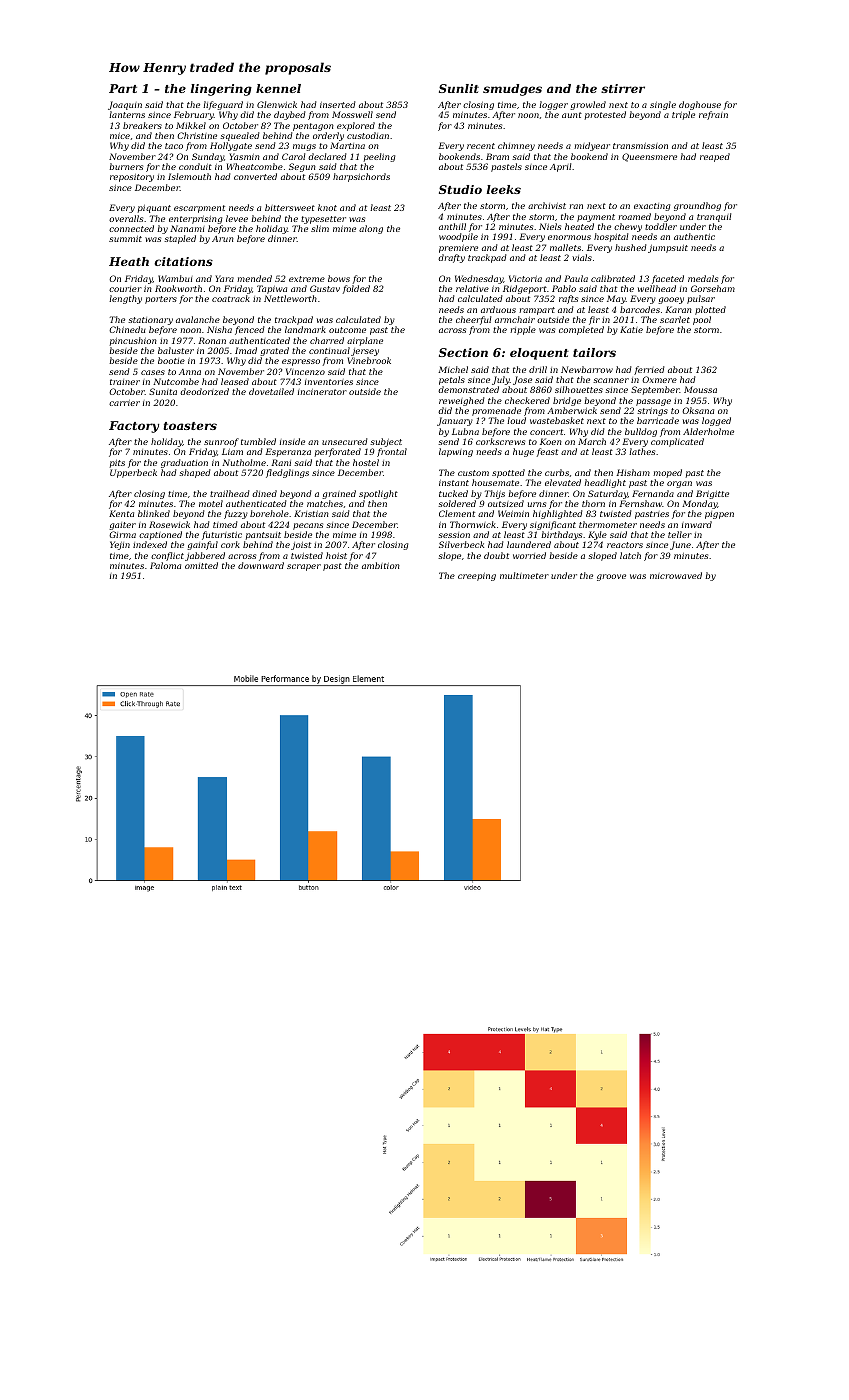 The width and height of the document is (849, 1400). Describe the element at coordinates (700, 105) in the document. I see `doghouse` at that location.
